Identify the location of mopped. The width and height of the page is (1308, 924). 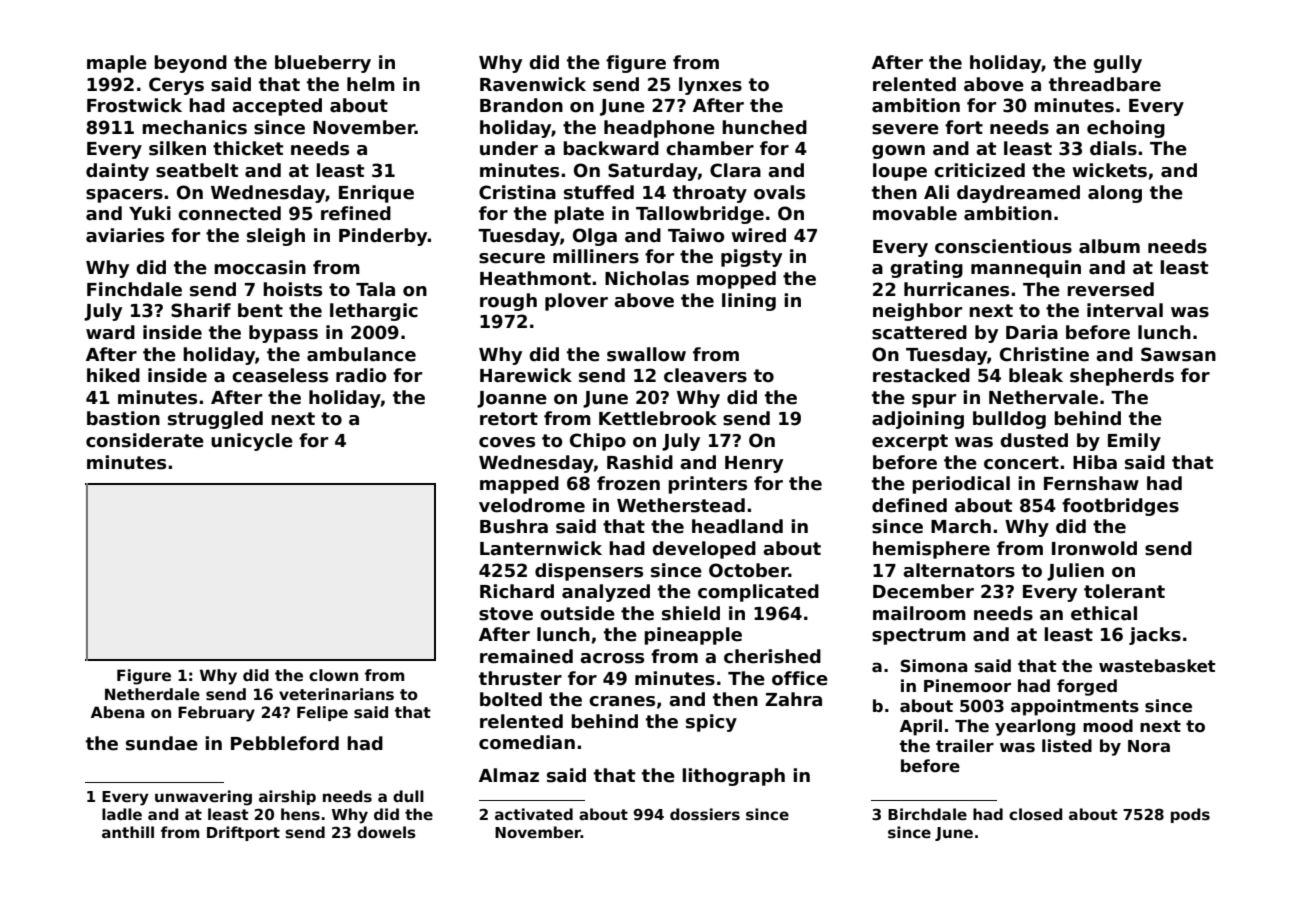
(736, 280).
